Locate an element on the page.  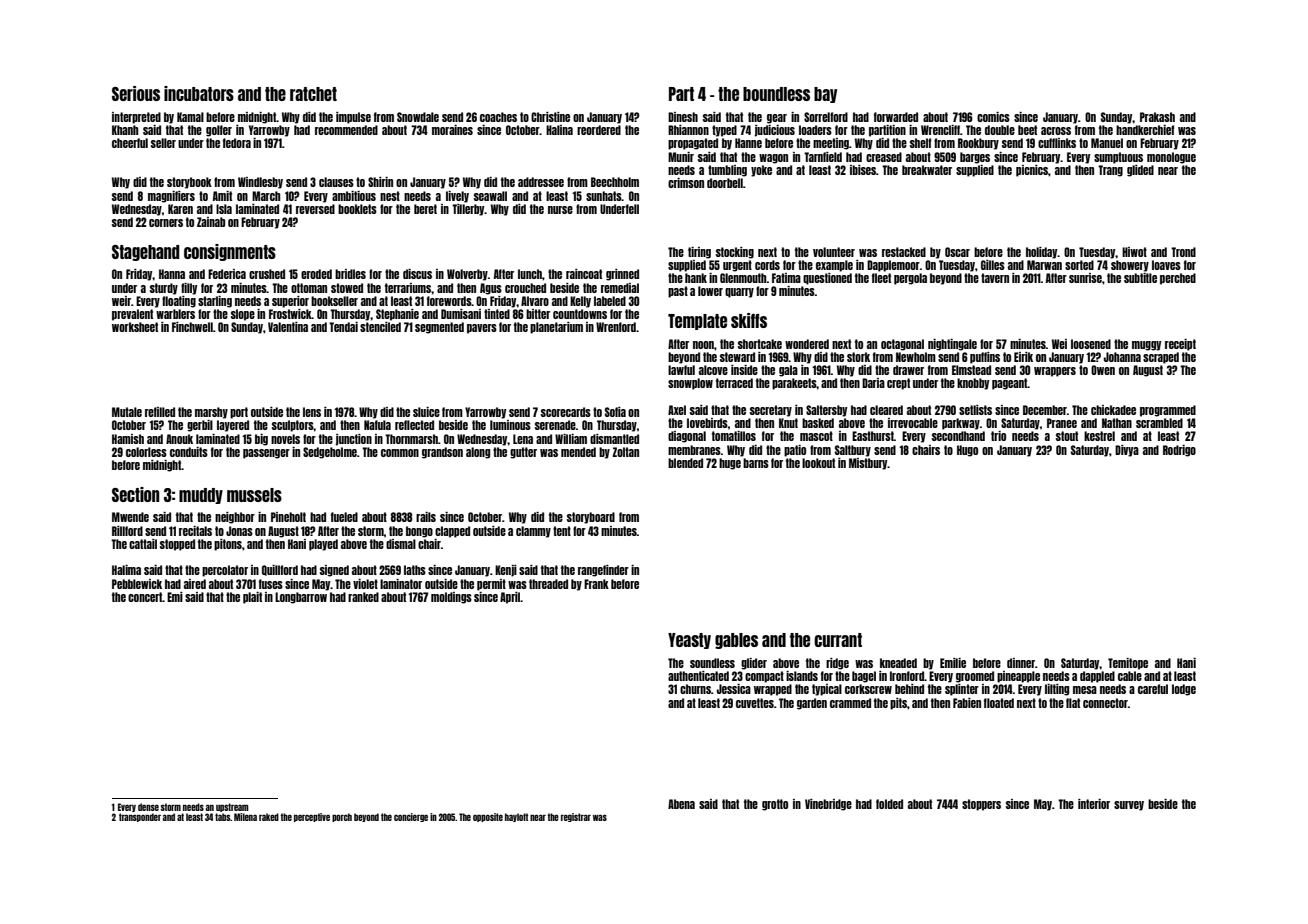
wondered is located at coordinates (807, 344).
